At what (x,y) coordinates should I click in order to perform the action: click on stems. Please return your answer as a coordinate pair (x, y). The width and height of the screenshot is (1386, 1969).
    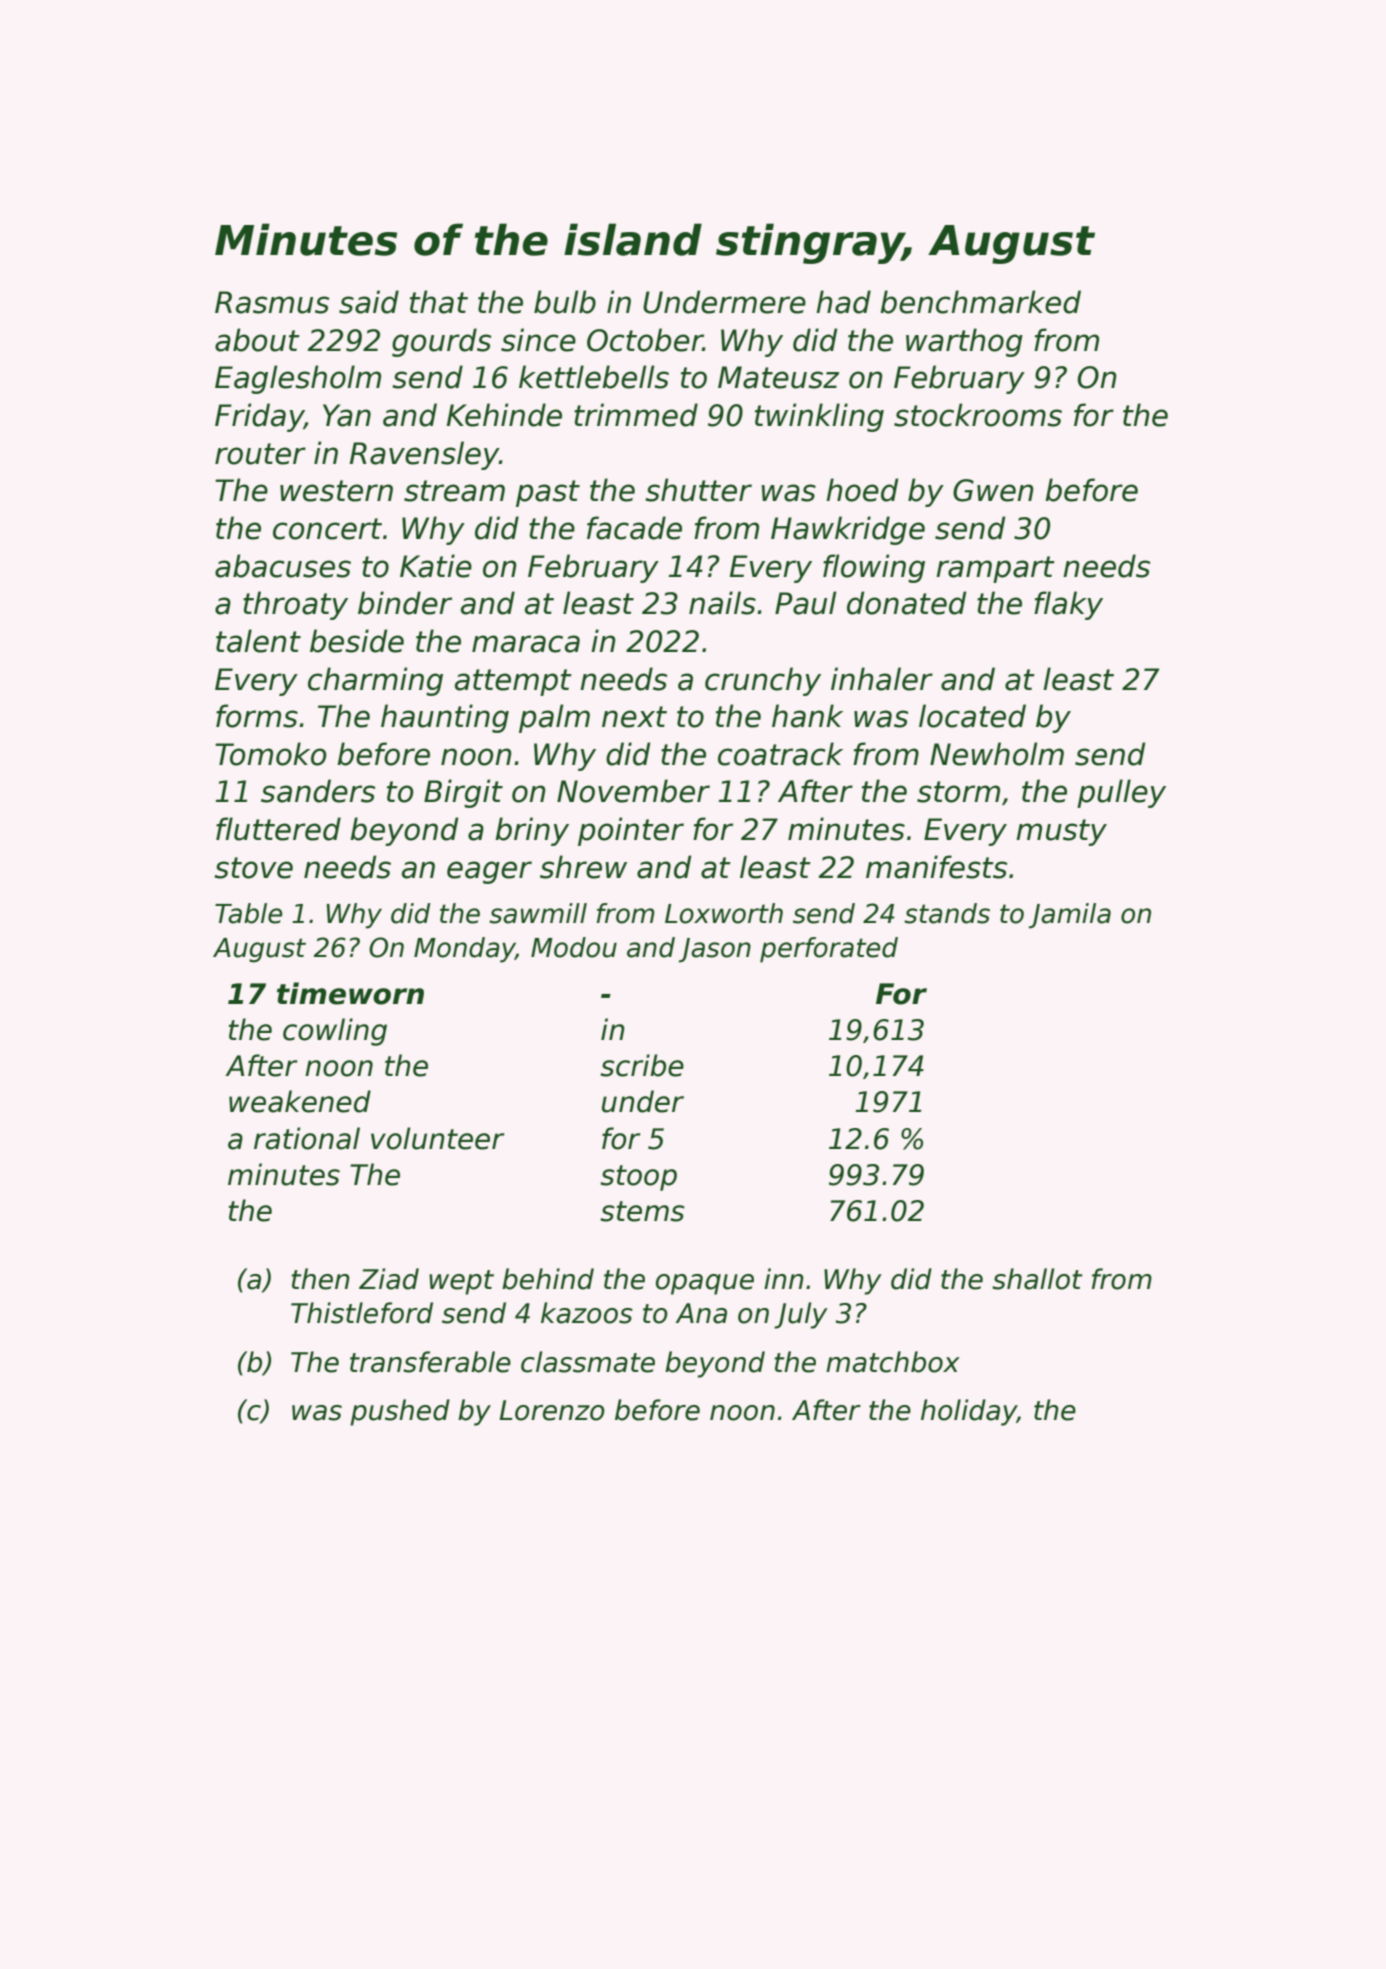
    Looking at the image, I should click on (642, 1211).
